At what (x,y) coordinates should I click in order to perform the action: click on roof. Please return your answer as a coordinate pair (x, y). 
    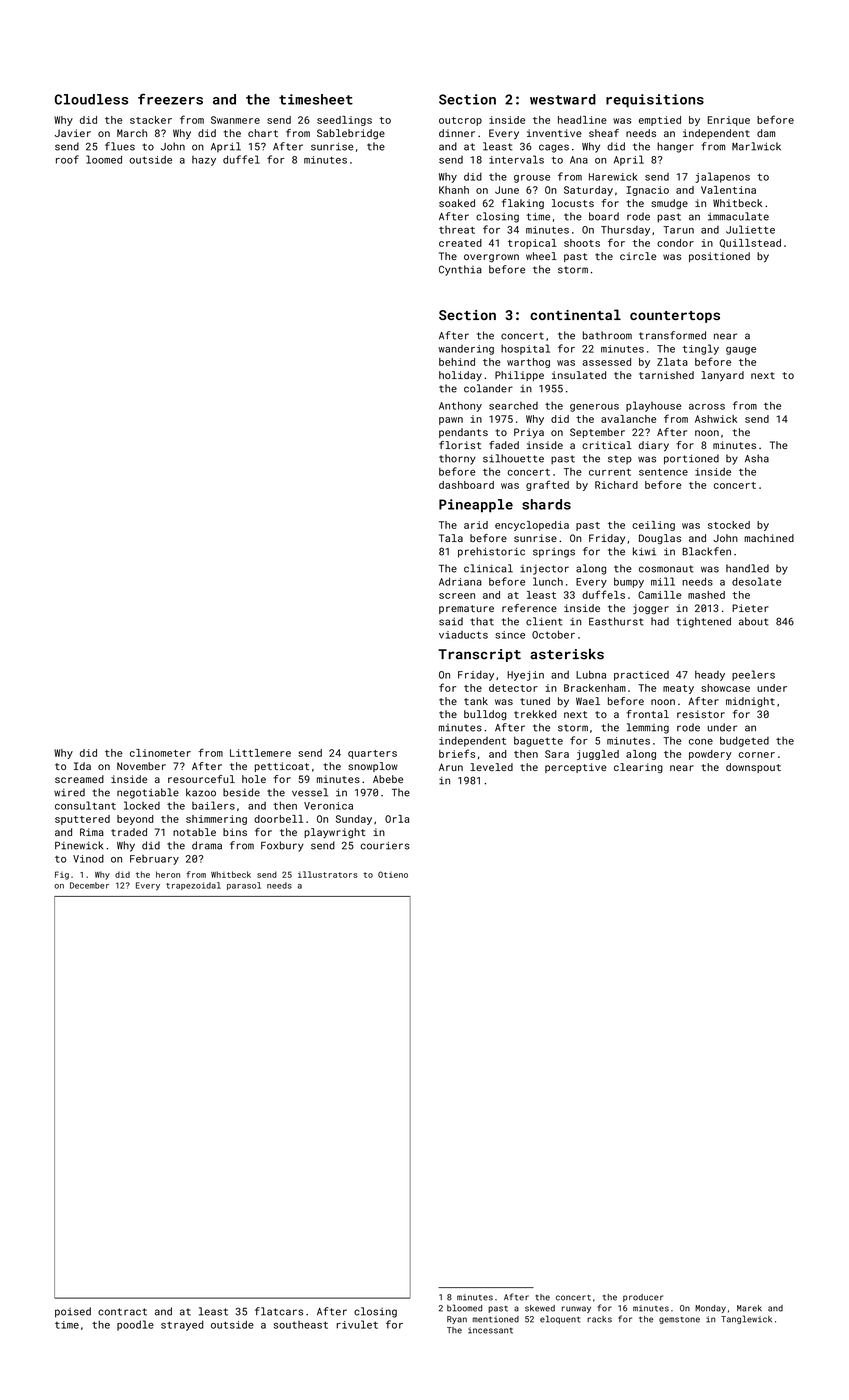
    Looking at the image, I should click on (67, 159).
